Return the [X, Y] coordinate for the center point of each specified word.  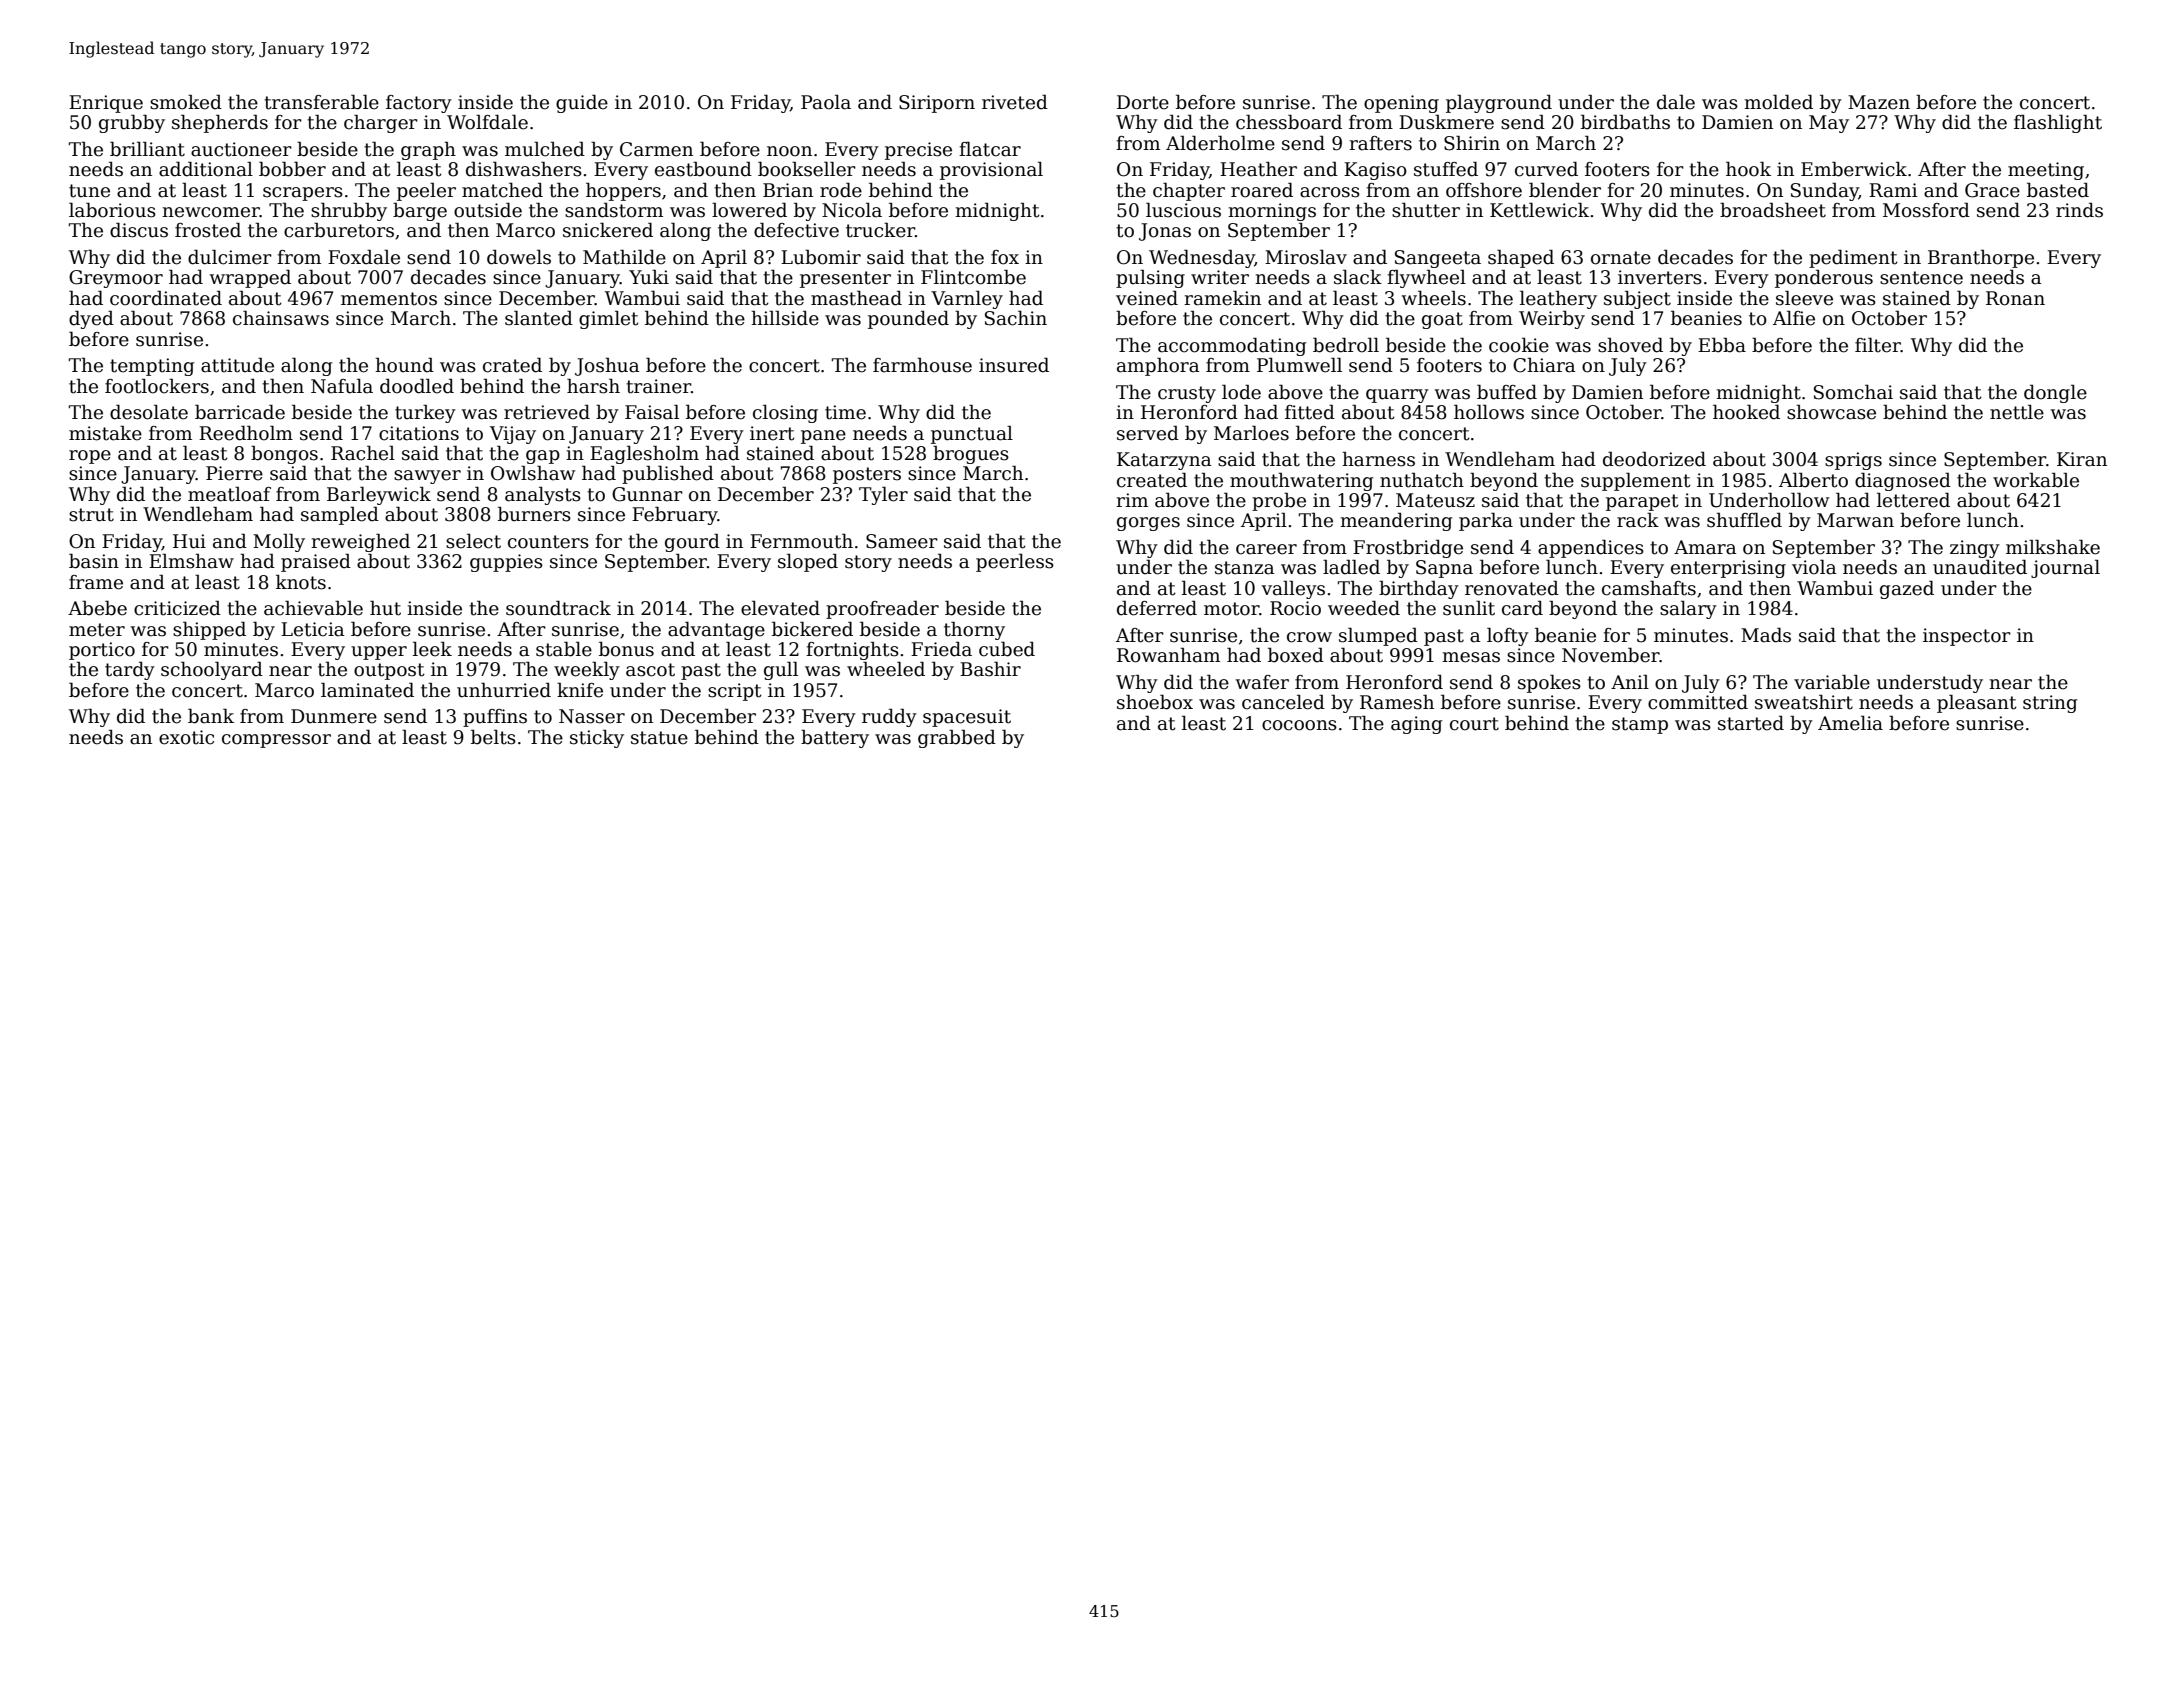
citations [419, 433]
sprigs [1853, 461]
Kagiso [1375, 171]
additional [206, 169]
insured [1014, 365]
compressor [276, 741]
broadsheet [1773, 210]
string [2050, 704]
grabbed [957, 738]
